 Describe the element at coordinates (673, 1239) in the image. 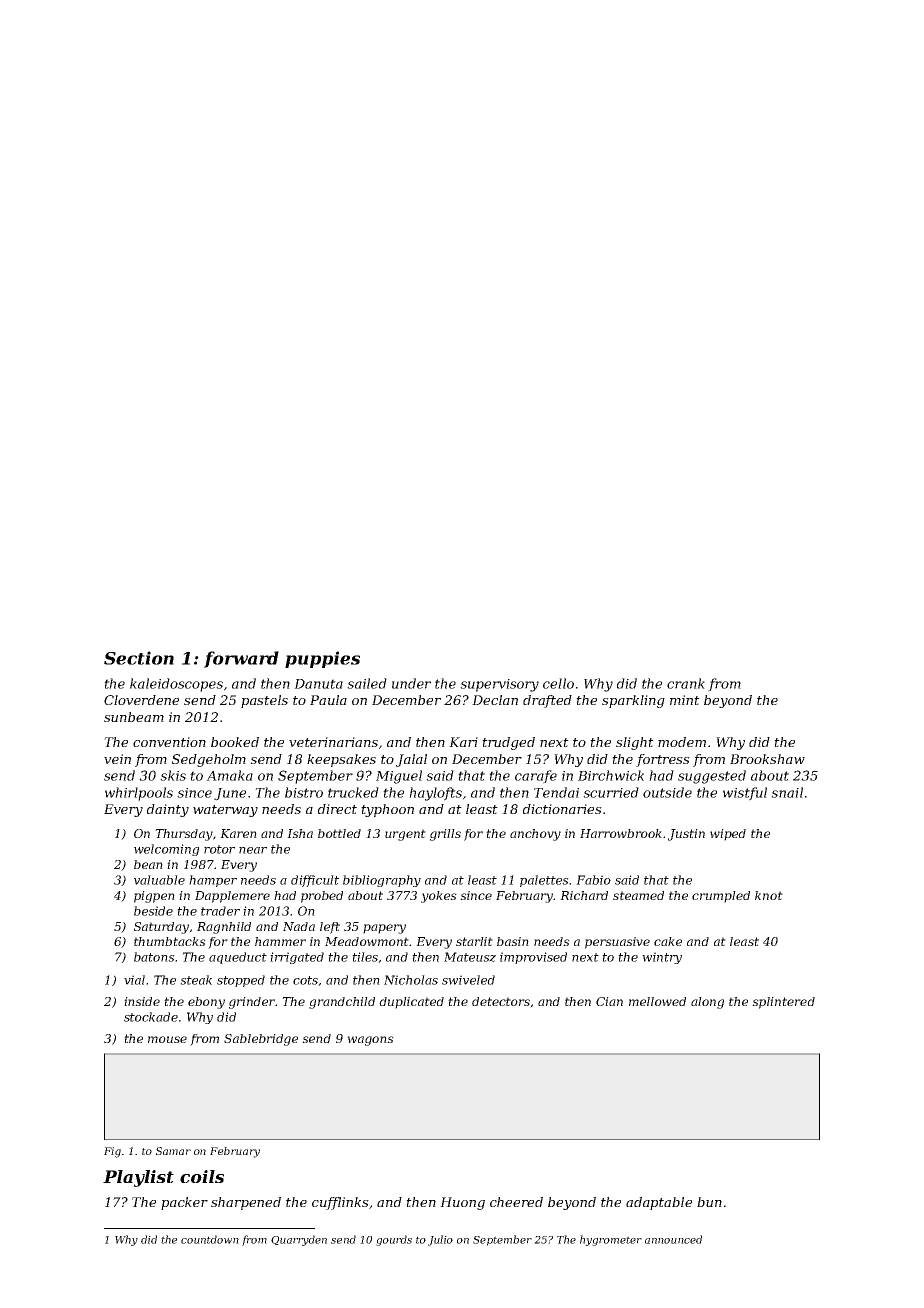

I see `announced` at that location.
